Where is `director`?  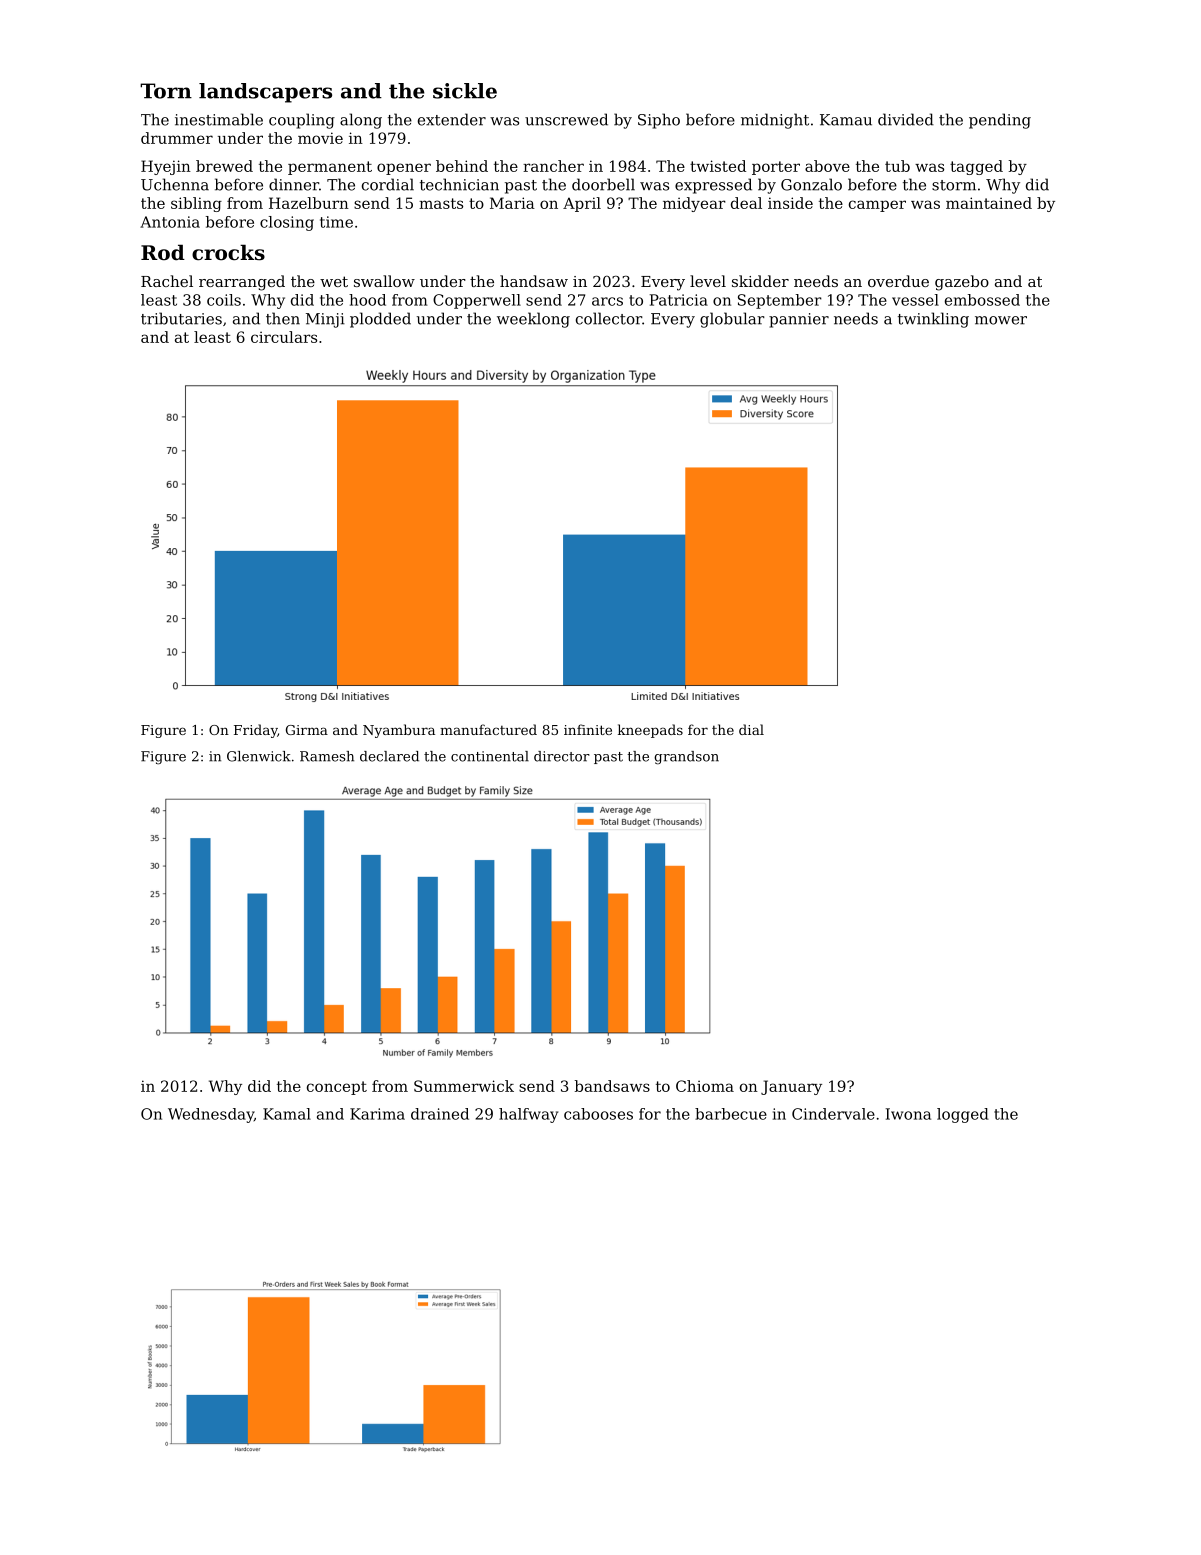
director is located at coordinates (562, 756).
